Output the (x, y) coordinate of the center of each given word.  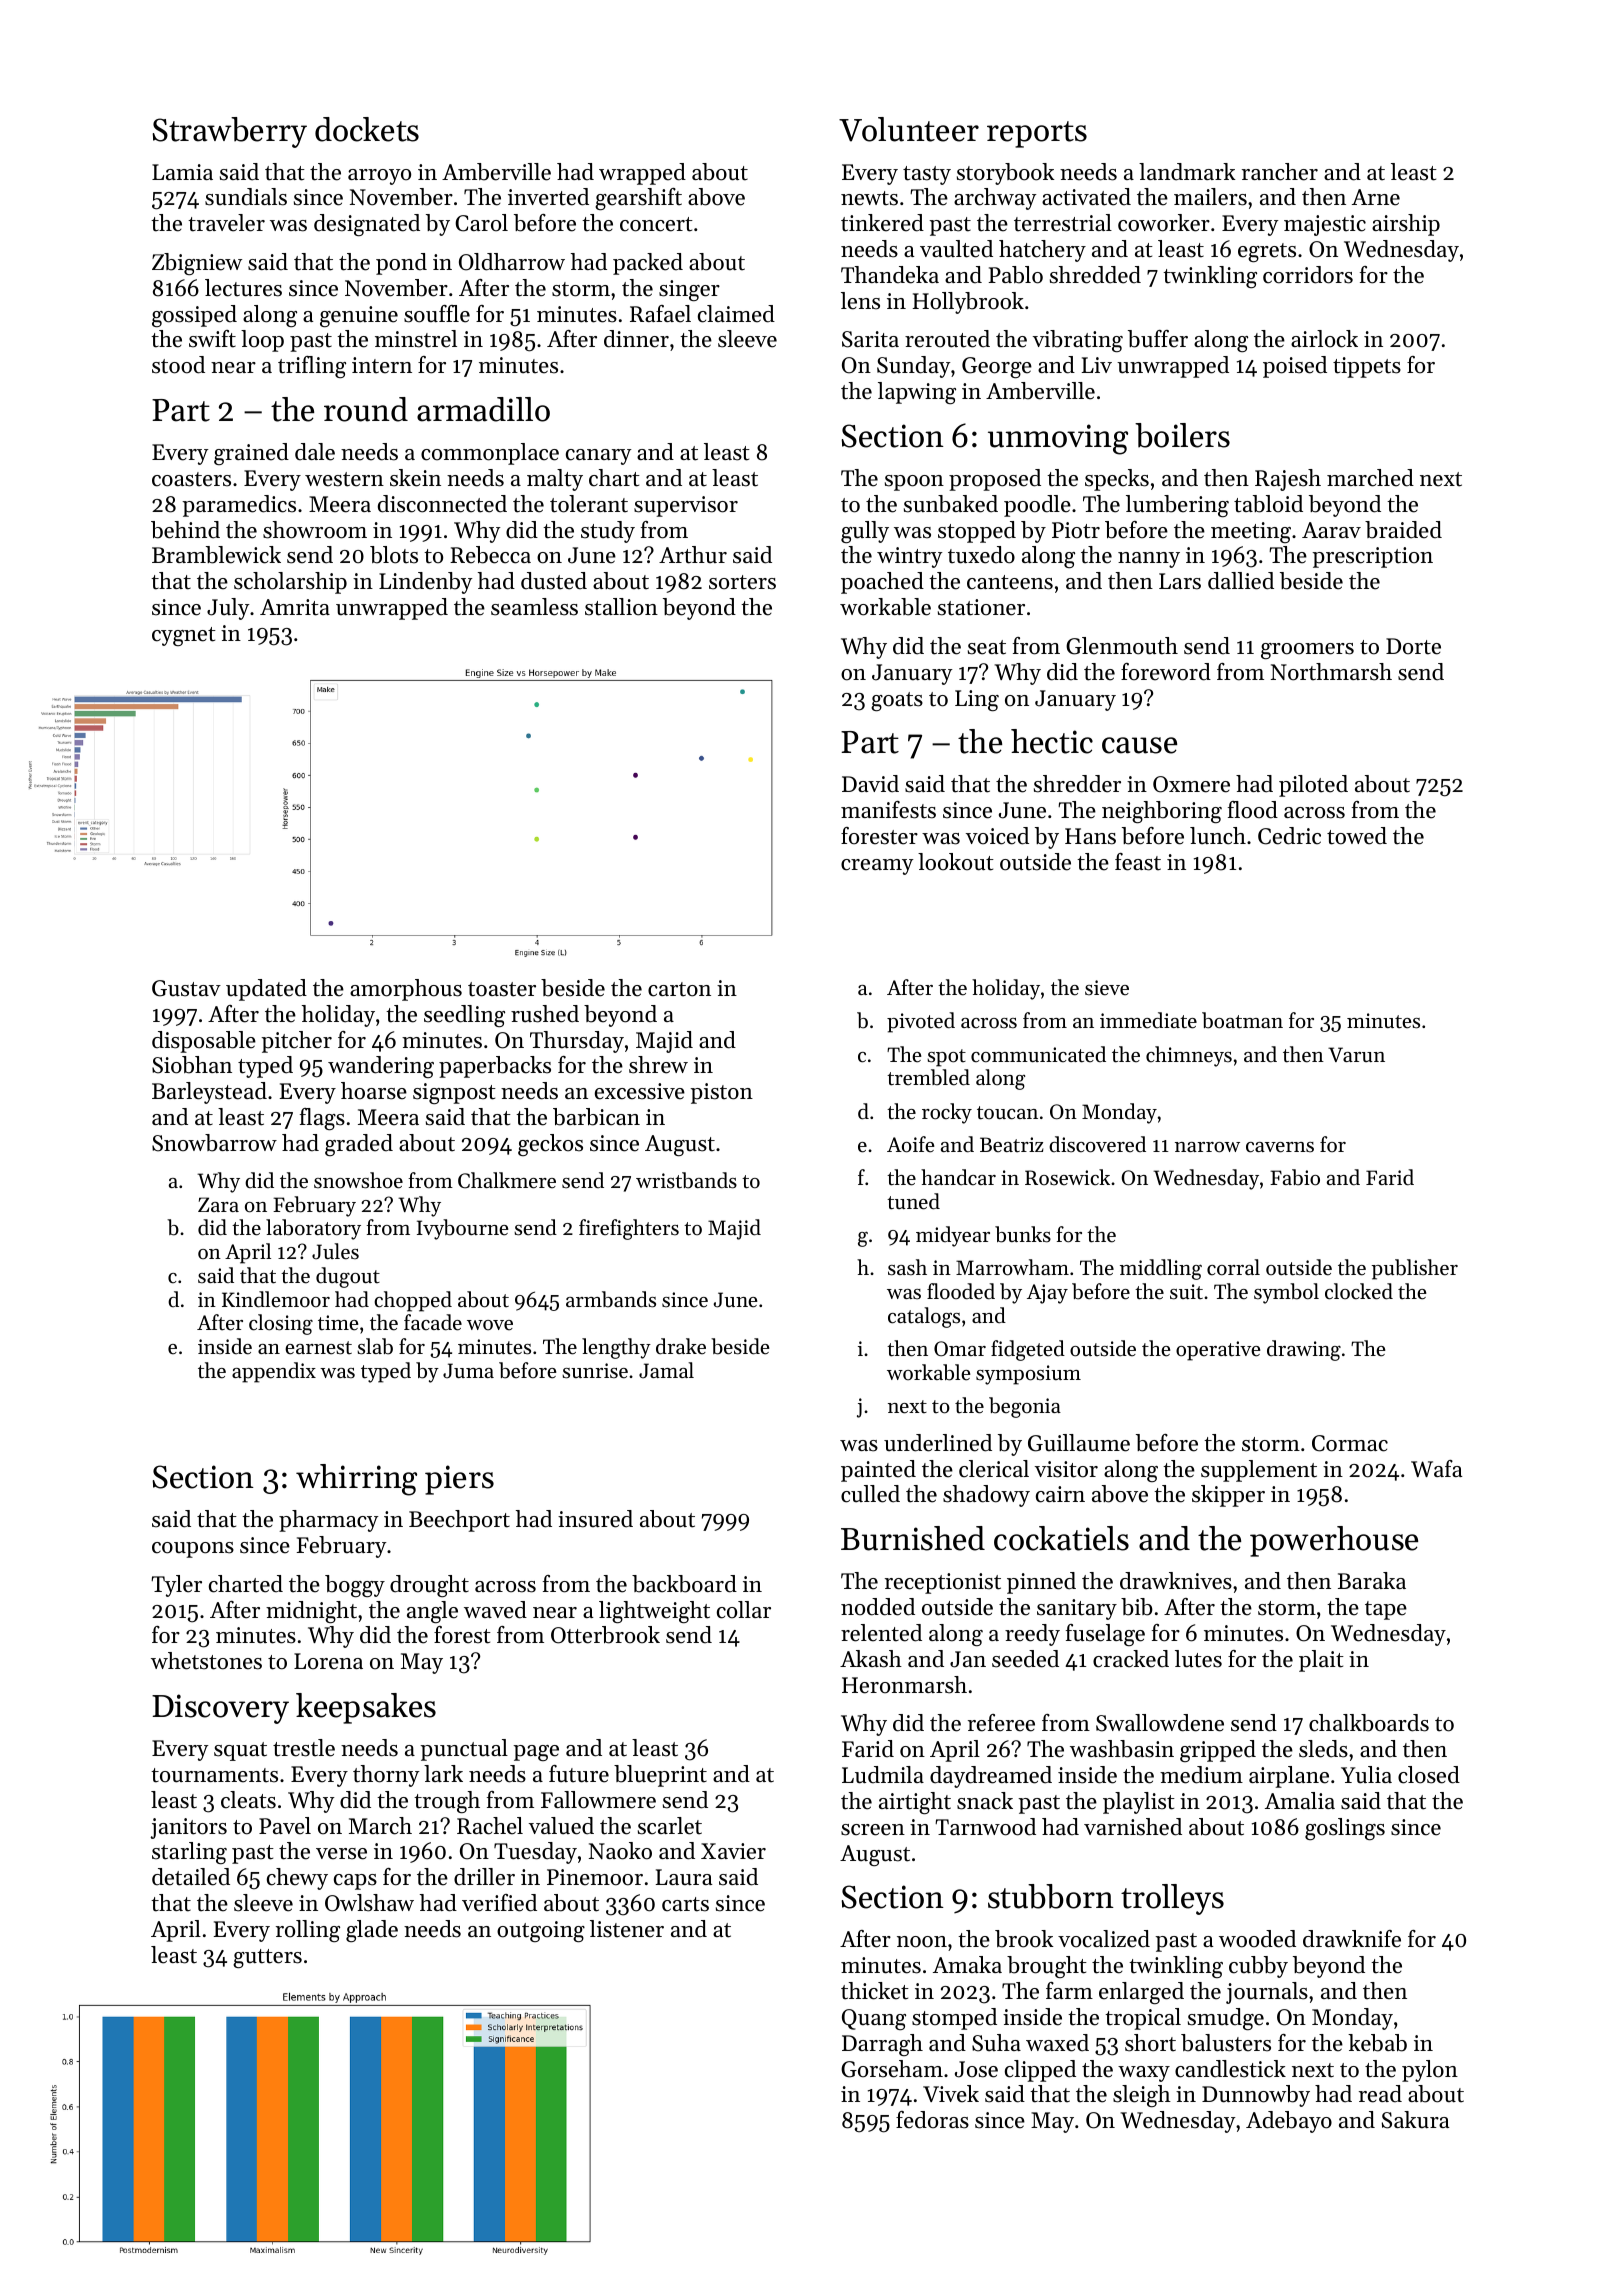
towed (1357, 836)
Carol (481, 223)
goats (897, 701)
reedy (1032, 1635)
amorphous (406, 990)
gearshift (638, 199)
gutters (267, 1958)
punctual (464, 1750)
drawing (1304, 1350)
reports (1037, 134)
